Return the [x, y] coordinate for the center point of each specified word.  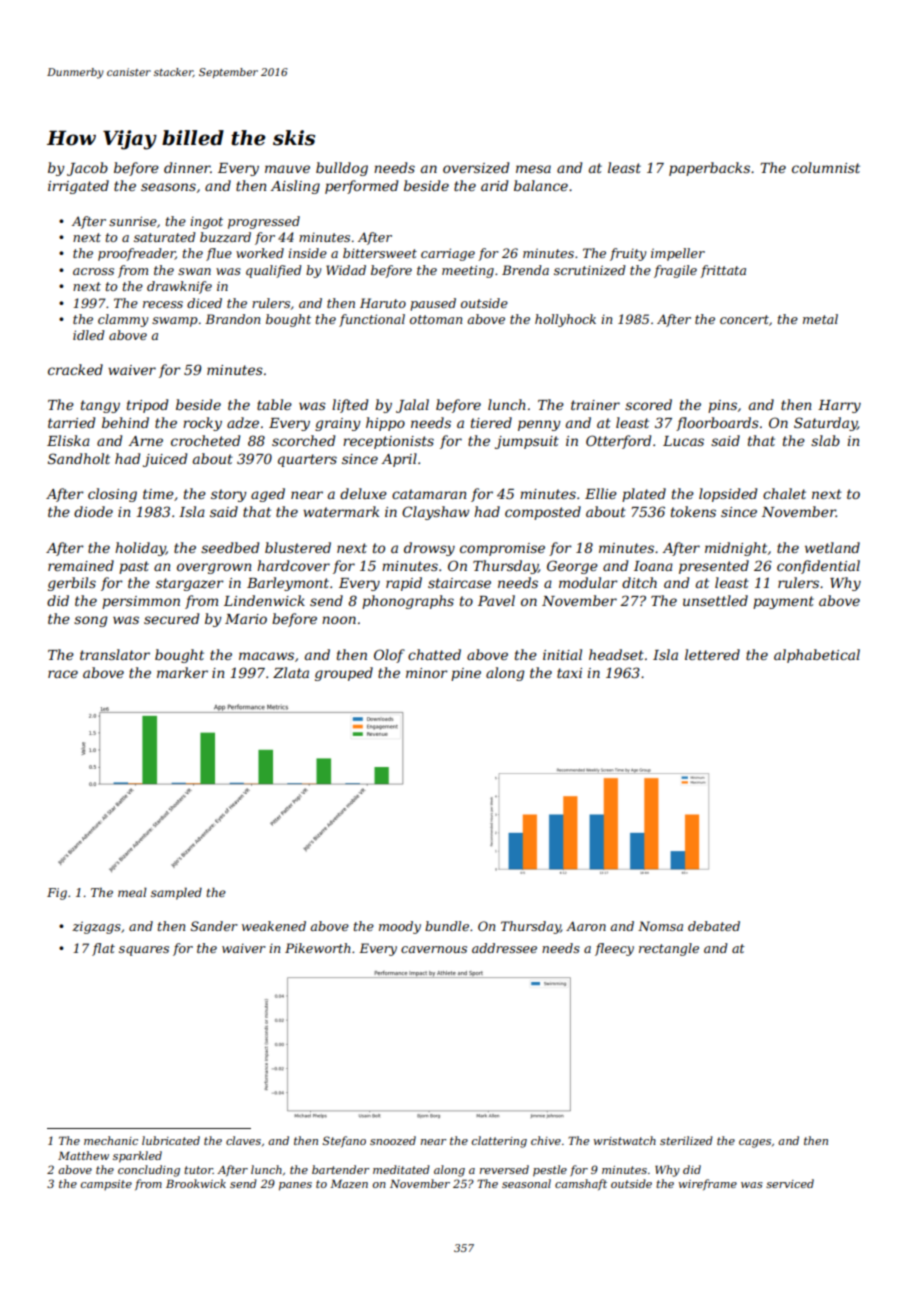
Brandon [232, 319]
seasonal [526, 1183]
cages [755, 1143]
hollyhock [565, 320]
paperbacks [709, 169]
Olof [389, 656]
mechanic [111, 1140]
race [63, 674]
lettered [712, 654]
